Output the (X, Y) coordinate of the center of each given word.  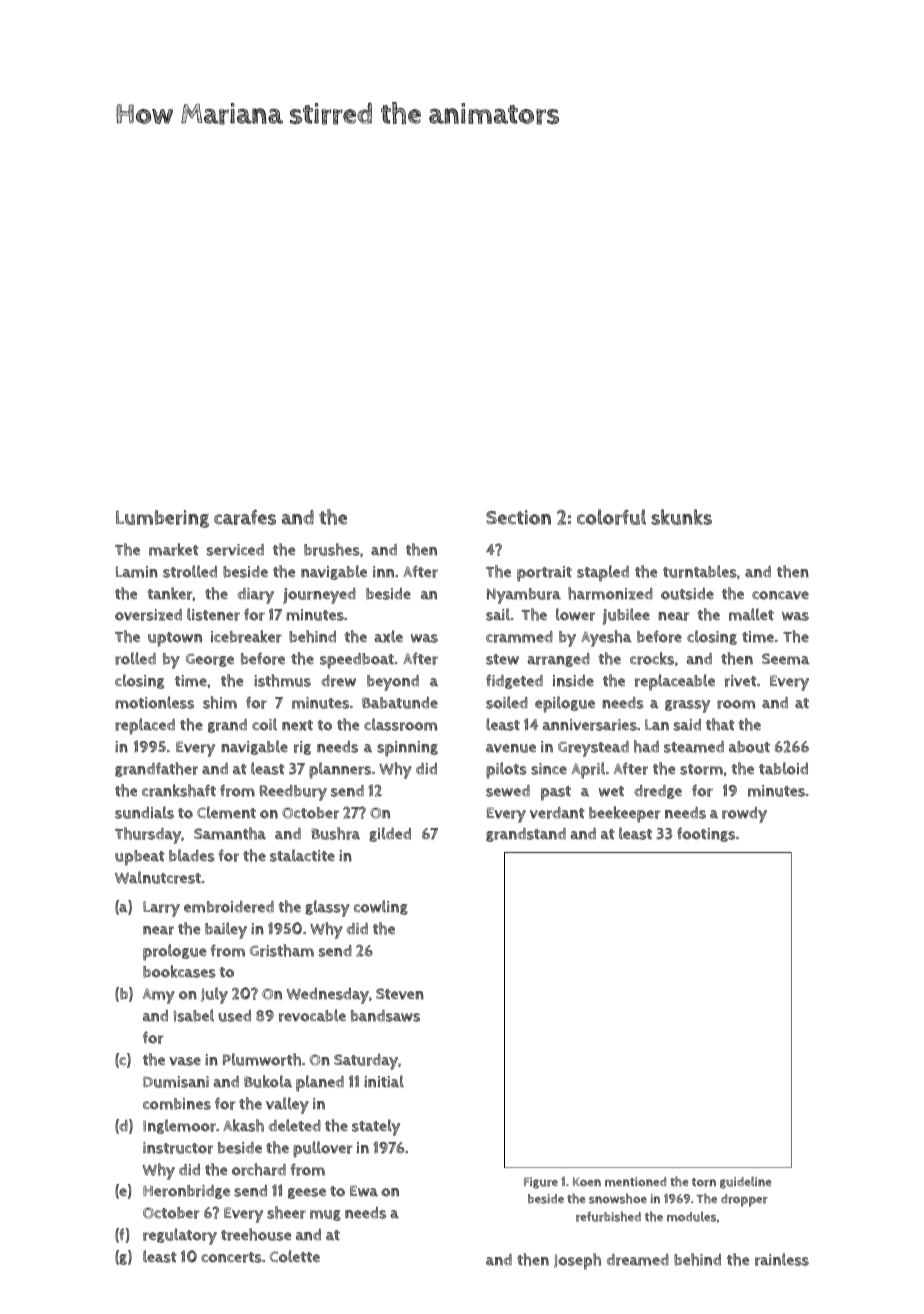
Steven (400, 994)
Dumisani (176, 1082)
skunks (681, 517)
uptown (175, 639)
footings (706, 834)
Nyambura (524, 596)
